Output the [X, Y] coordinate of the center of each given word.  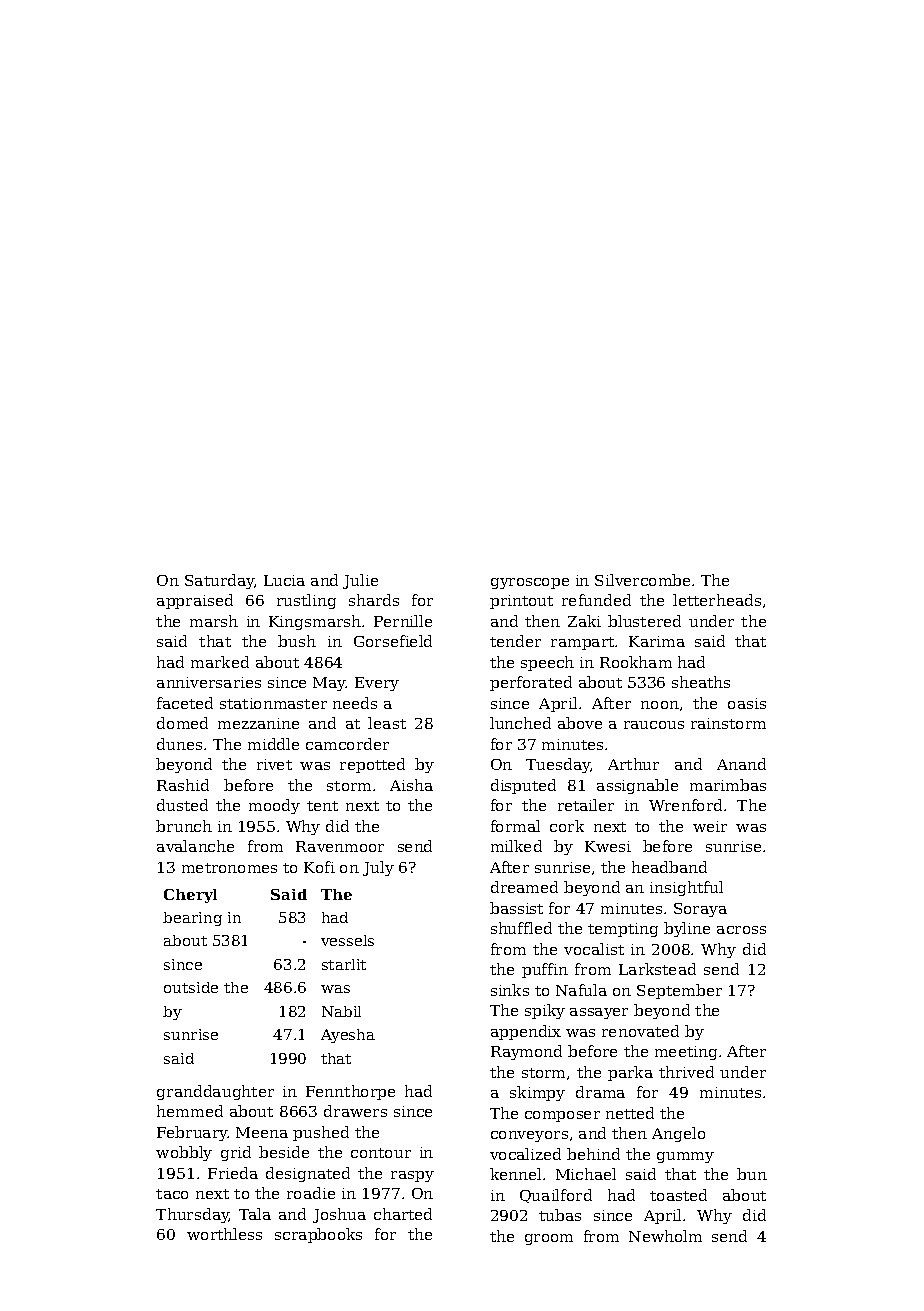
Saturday [220, 581]
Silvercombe [642, 580]
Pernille [403, 621]
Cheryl [190, 896]
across [741, 930]
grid [236, 1153]
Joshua [339, 1215]
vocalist [594, 949]
